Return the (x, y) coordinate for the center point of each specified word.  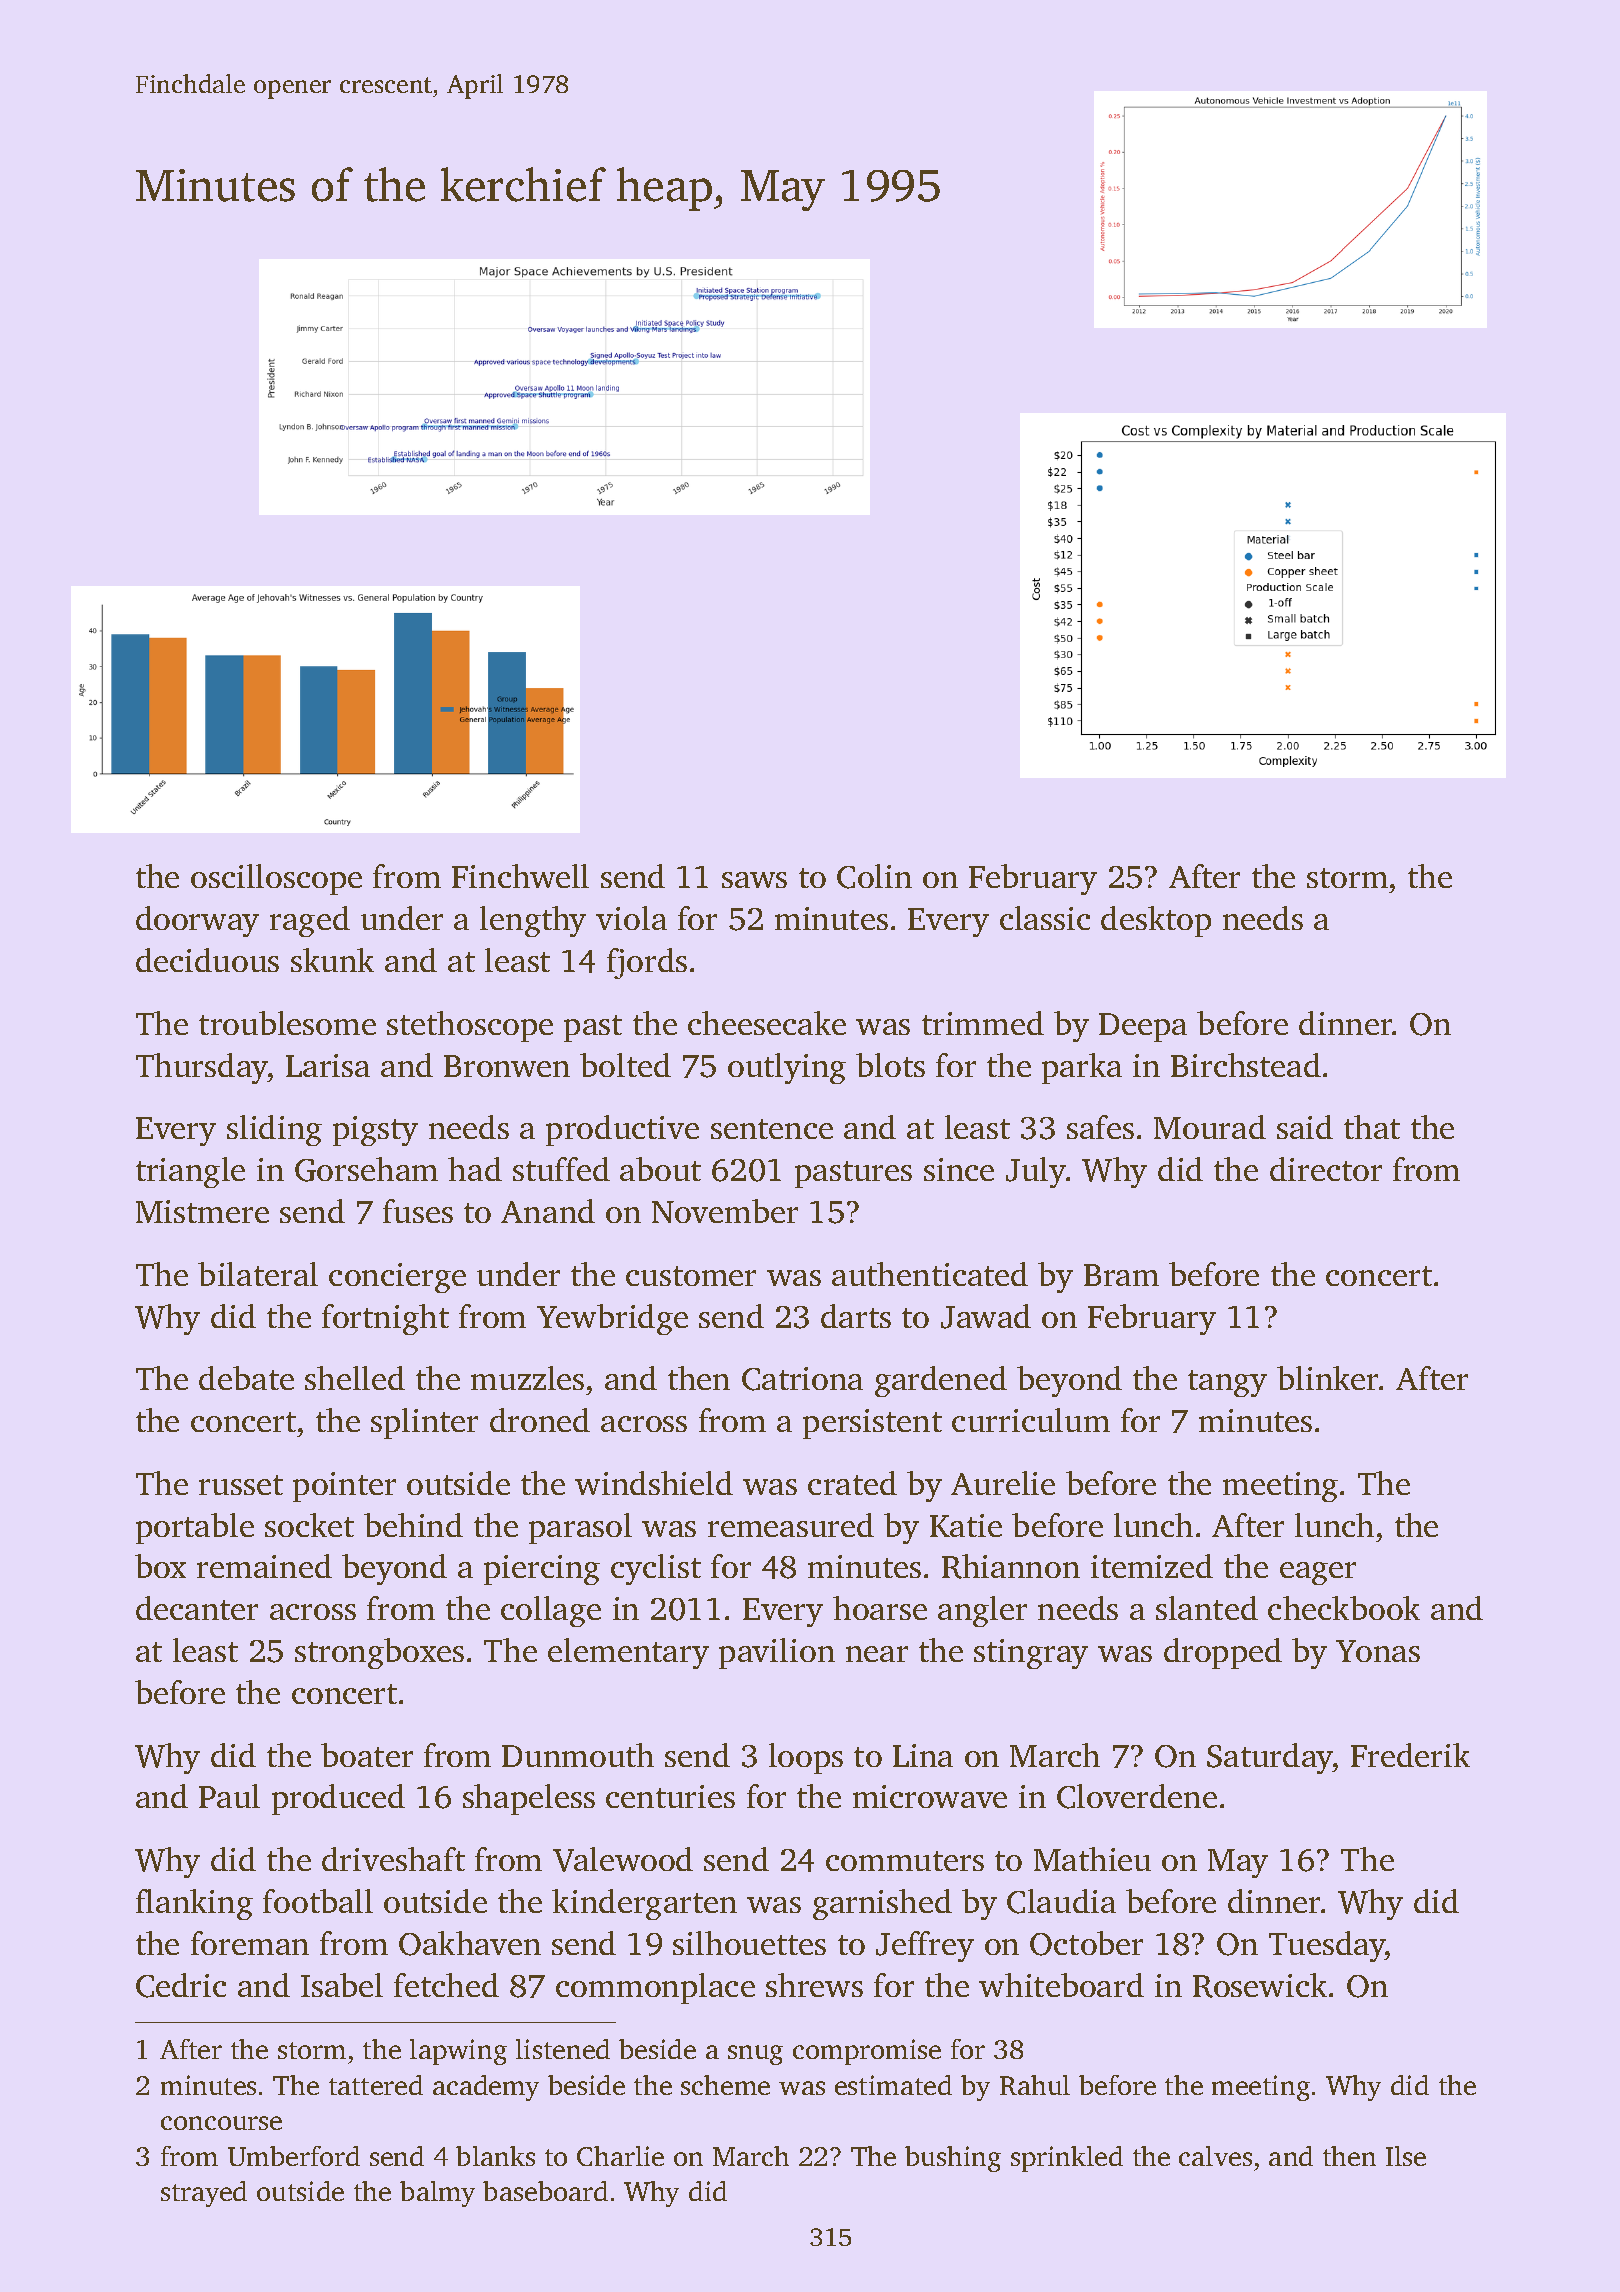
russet (241, 1485)
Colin (874, 876)
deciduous (207, 960)
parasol (580, 1528)
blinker (1328, 1378)
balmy (437, 2194)
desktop (1156, 921)
